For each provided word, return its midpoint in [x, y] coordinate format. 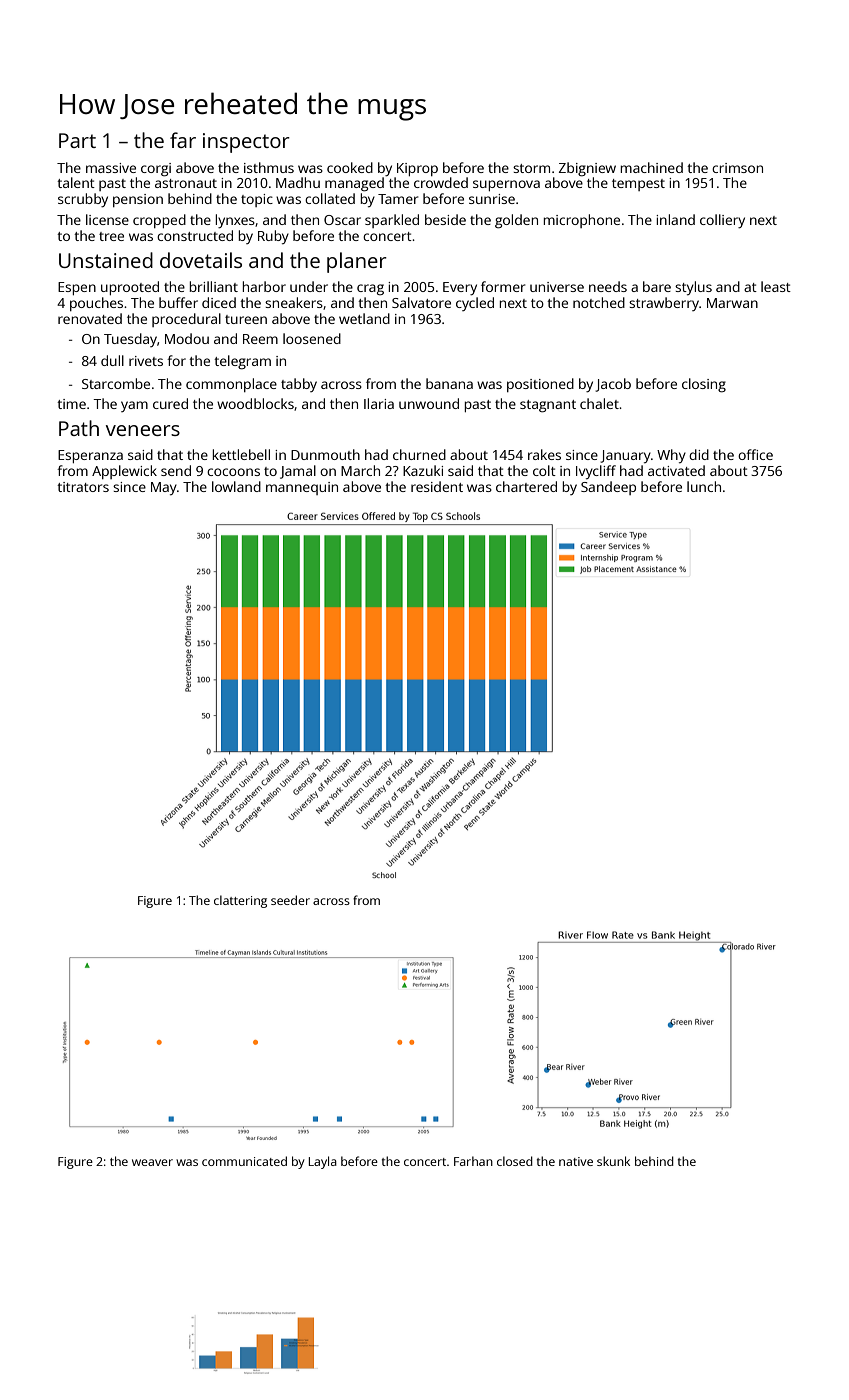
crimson [737, 168]
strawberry [664, 304]
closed [515, 1161]
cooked [350, 167]
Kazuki [423, 470]
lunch [704, 486]
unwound [429, 403]
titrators [83, 487]
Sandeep [608, 488]
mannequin [302, 488]
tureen [246, 319]
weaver [152, 1162]
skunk [613, 1161]
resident [437, 486]
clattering [240, 901]
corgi [156, 170]
